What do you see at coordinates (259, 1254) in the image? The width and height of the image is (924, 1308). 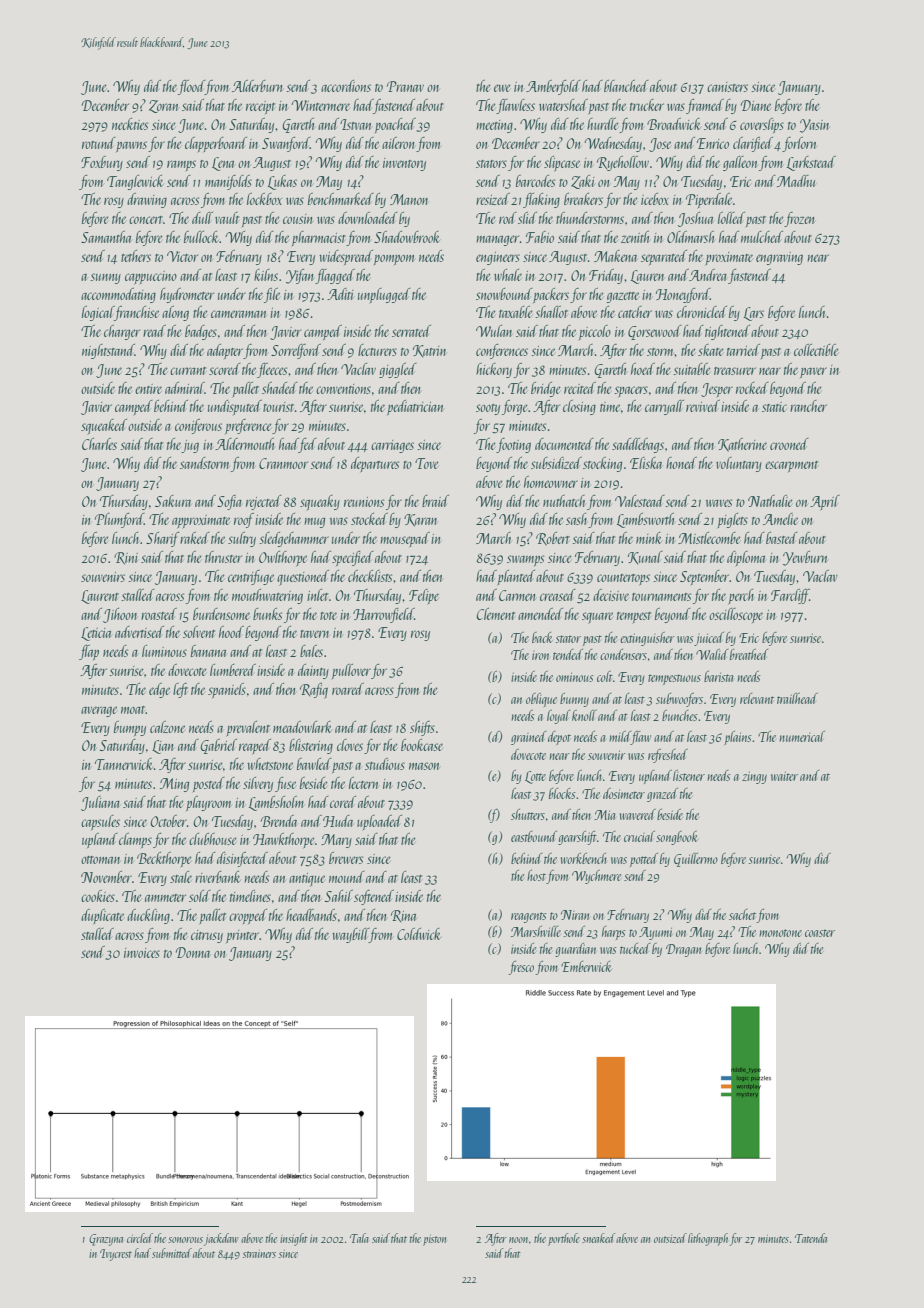 I see `strainers` at bounding box center [259, 1254].
